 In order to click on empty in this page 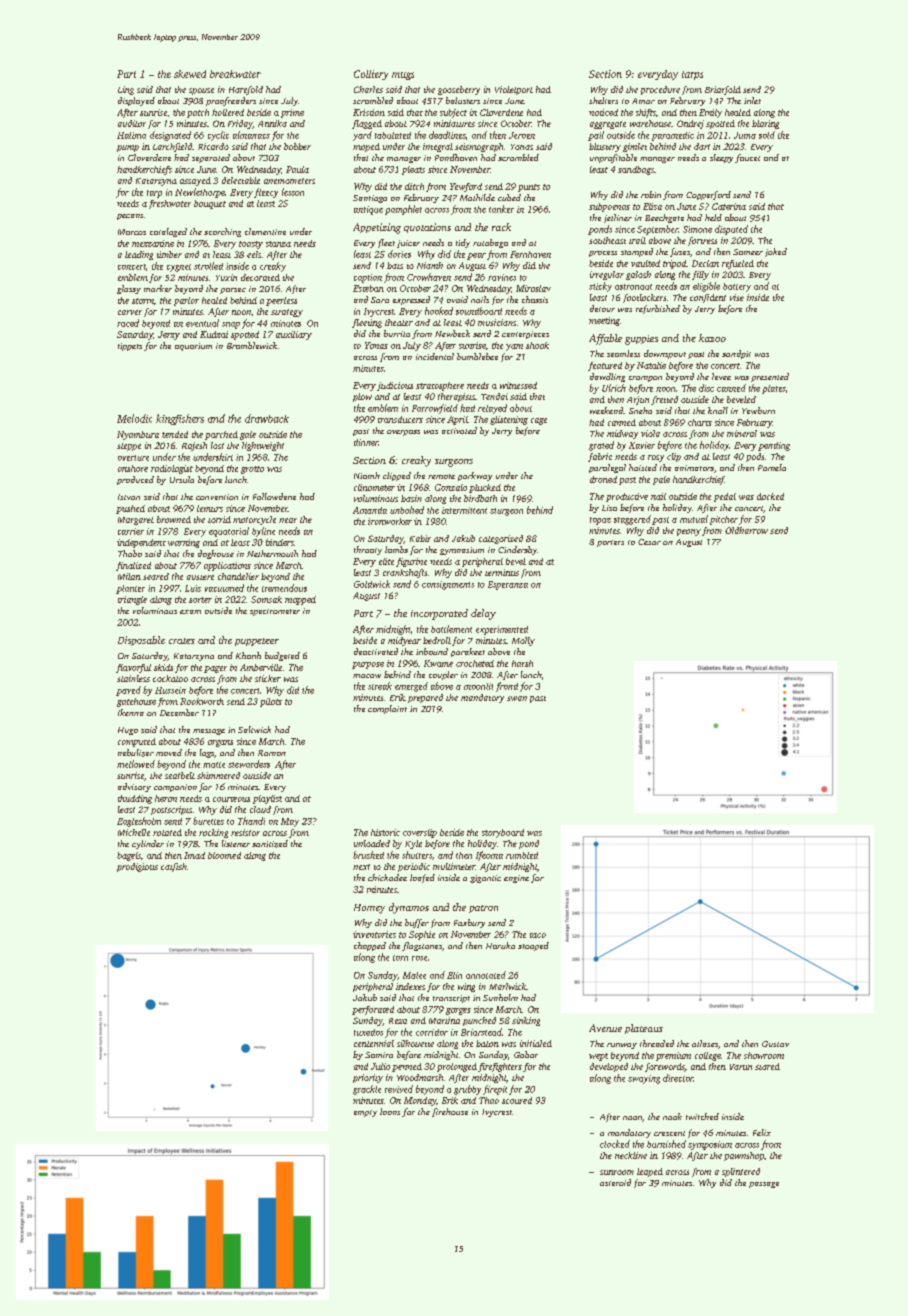, I will do `click(365, 1113)`.
